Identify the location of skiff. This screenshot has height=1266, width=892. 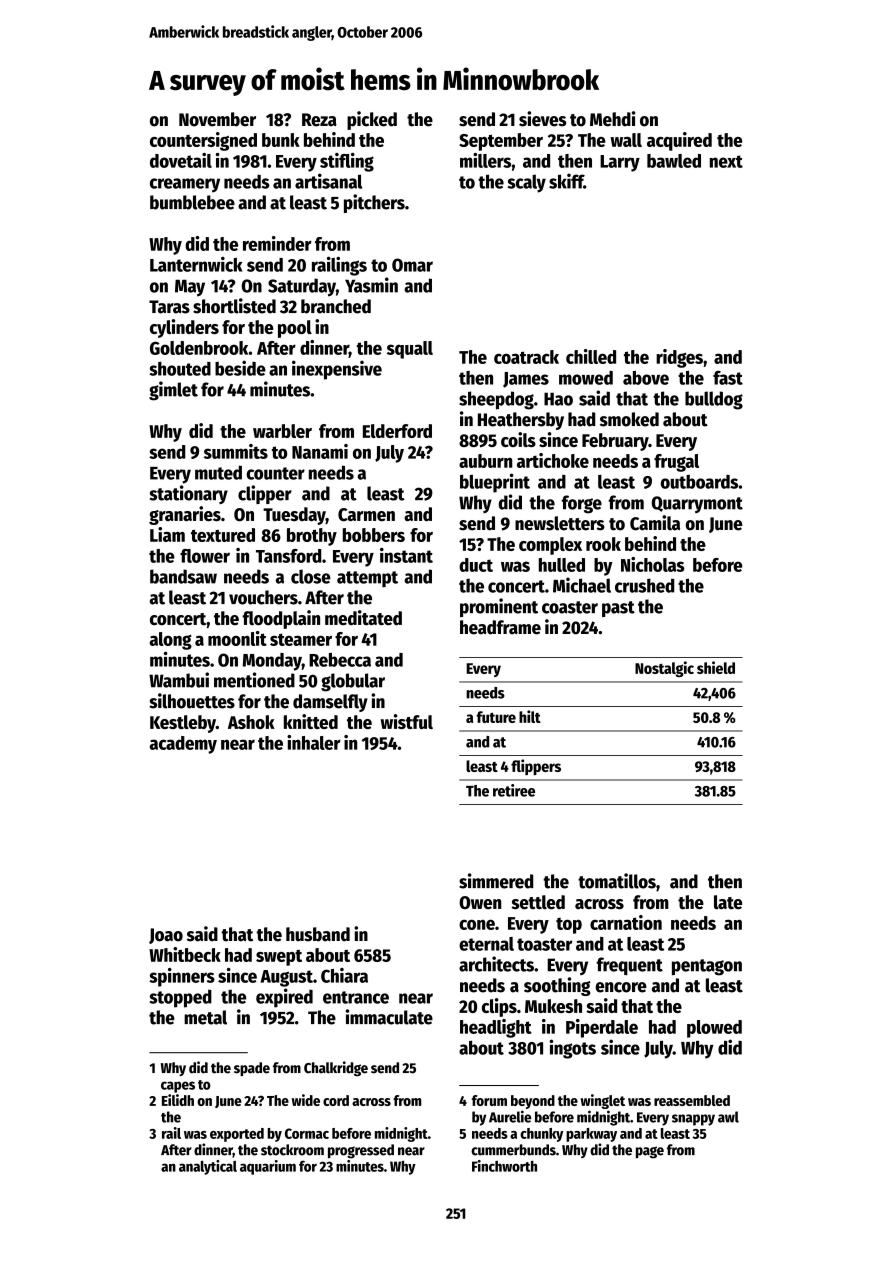
(566, 181).
